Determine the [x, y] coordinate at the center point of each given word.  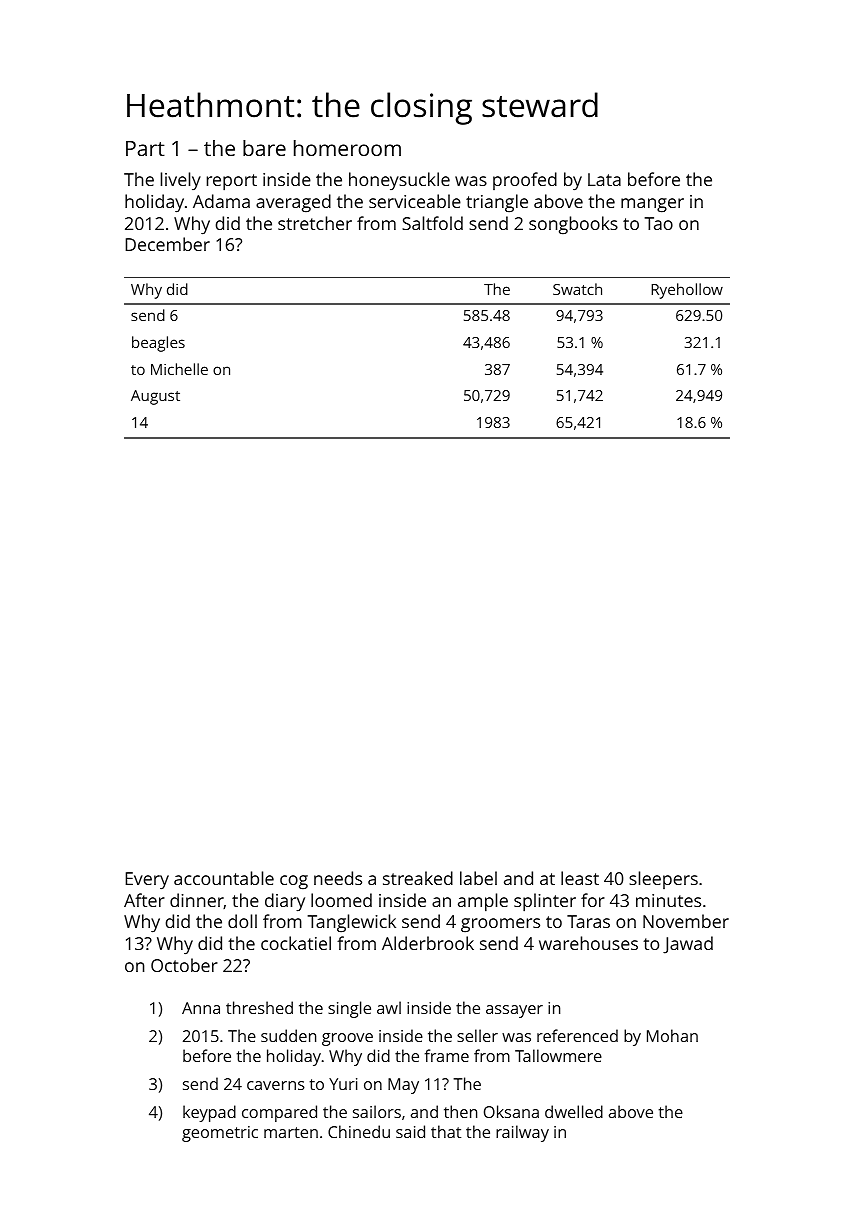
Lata [604, 179]
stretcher [315, 223]
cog [294, 882]
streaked [418, 878]
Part [145, 148]
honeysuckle [399, 181]
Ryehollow [687, 291]
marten [291, 1132]
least [580, 878]
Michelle [179, 369]
